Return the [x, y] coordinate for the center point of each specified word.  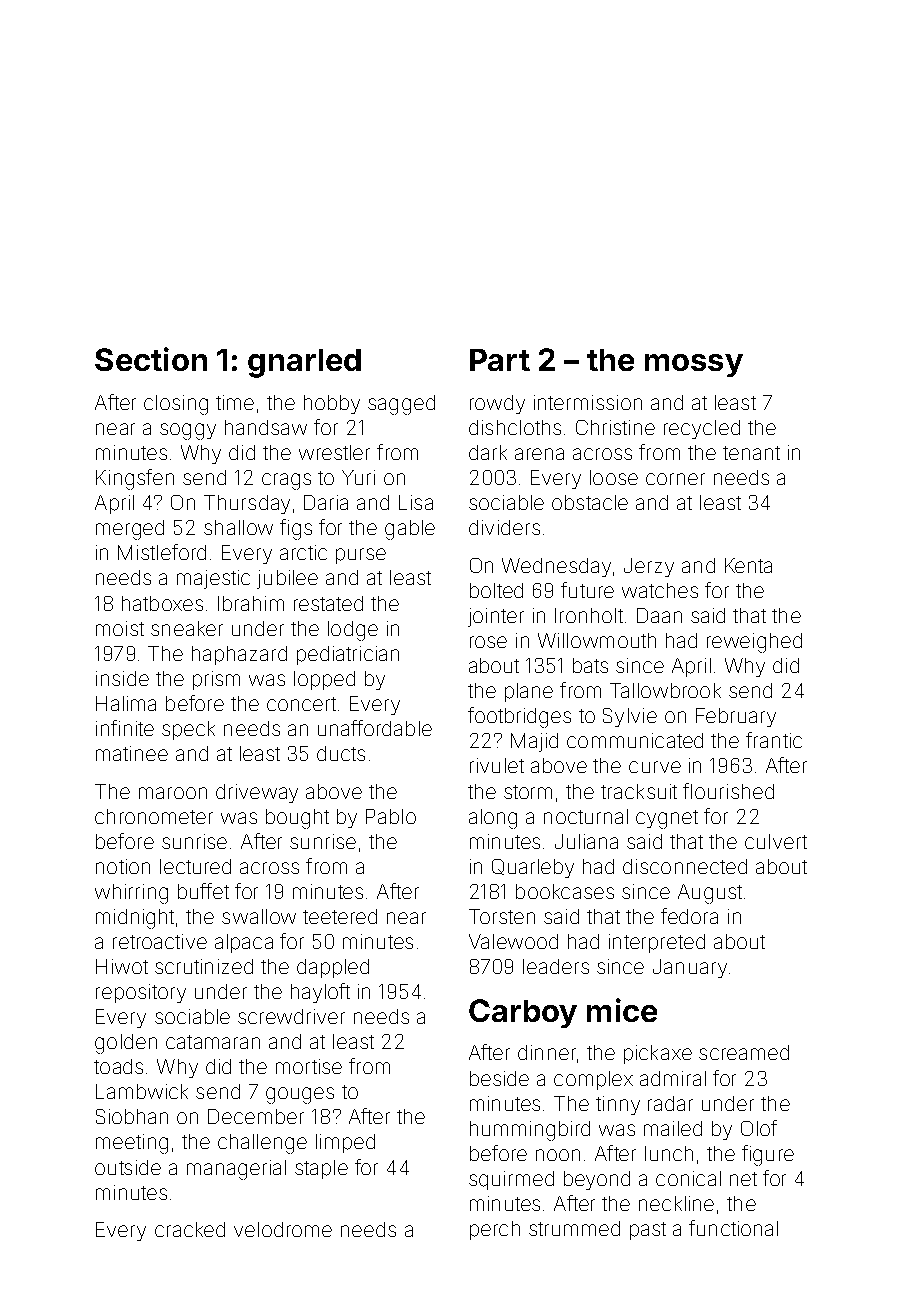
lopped [324, 680]
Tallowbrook [665, 690]
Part [500, 360]
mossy [694, 365]
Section [151, 359]
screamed [744, 1052]
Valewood [513, 941]
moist [120, 628]
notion [123, 866]
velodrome [283, 1229]
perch [495, 1230]
